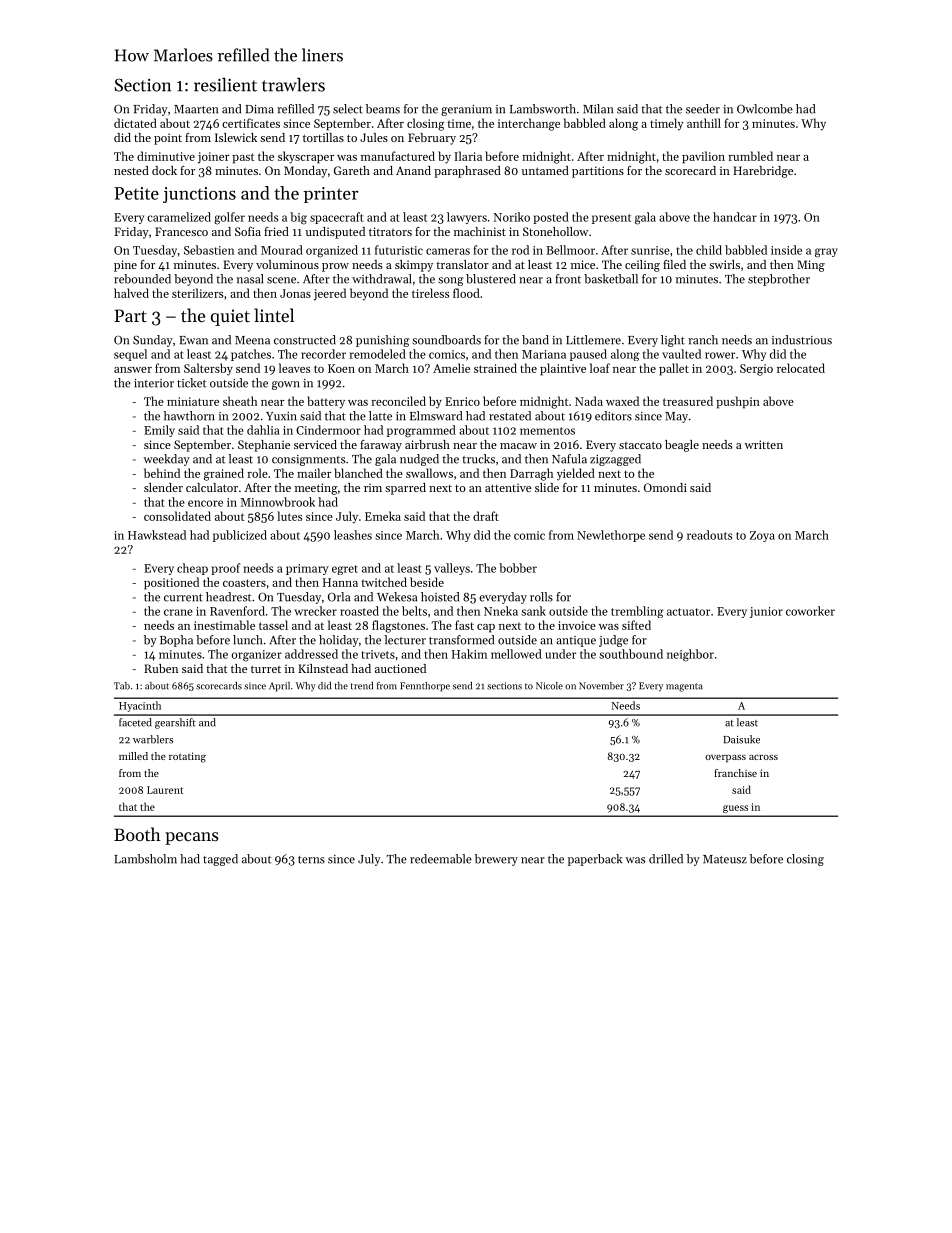  What do you see at coordinates (598, 109) in the page?
I see `Milan` at bounding box center [598, 109].
